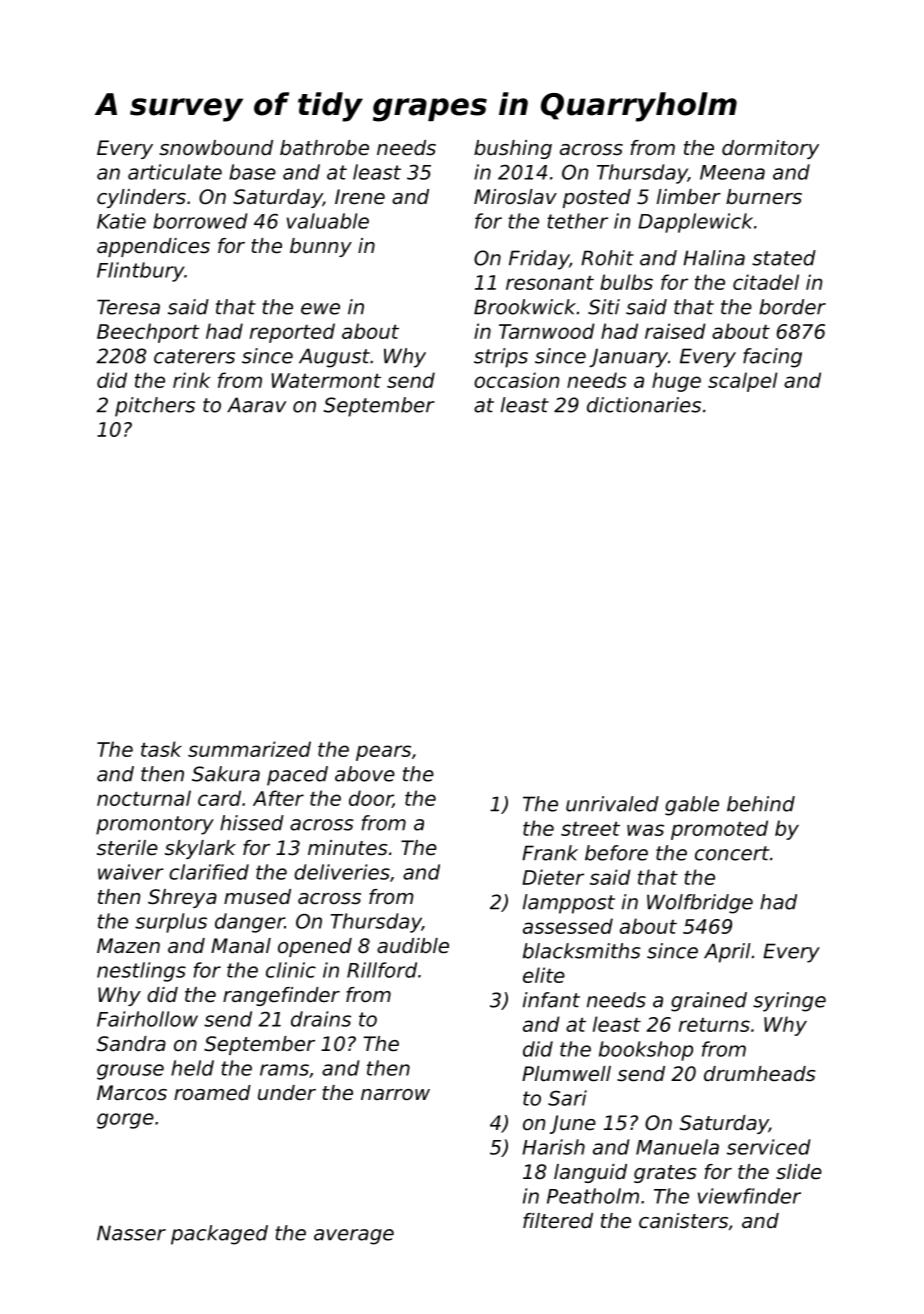  I want to click on average, so click(354, 1237).
